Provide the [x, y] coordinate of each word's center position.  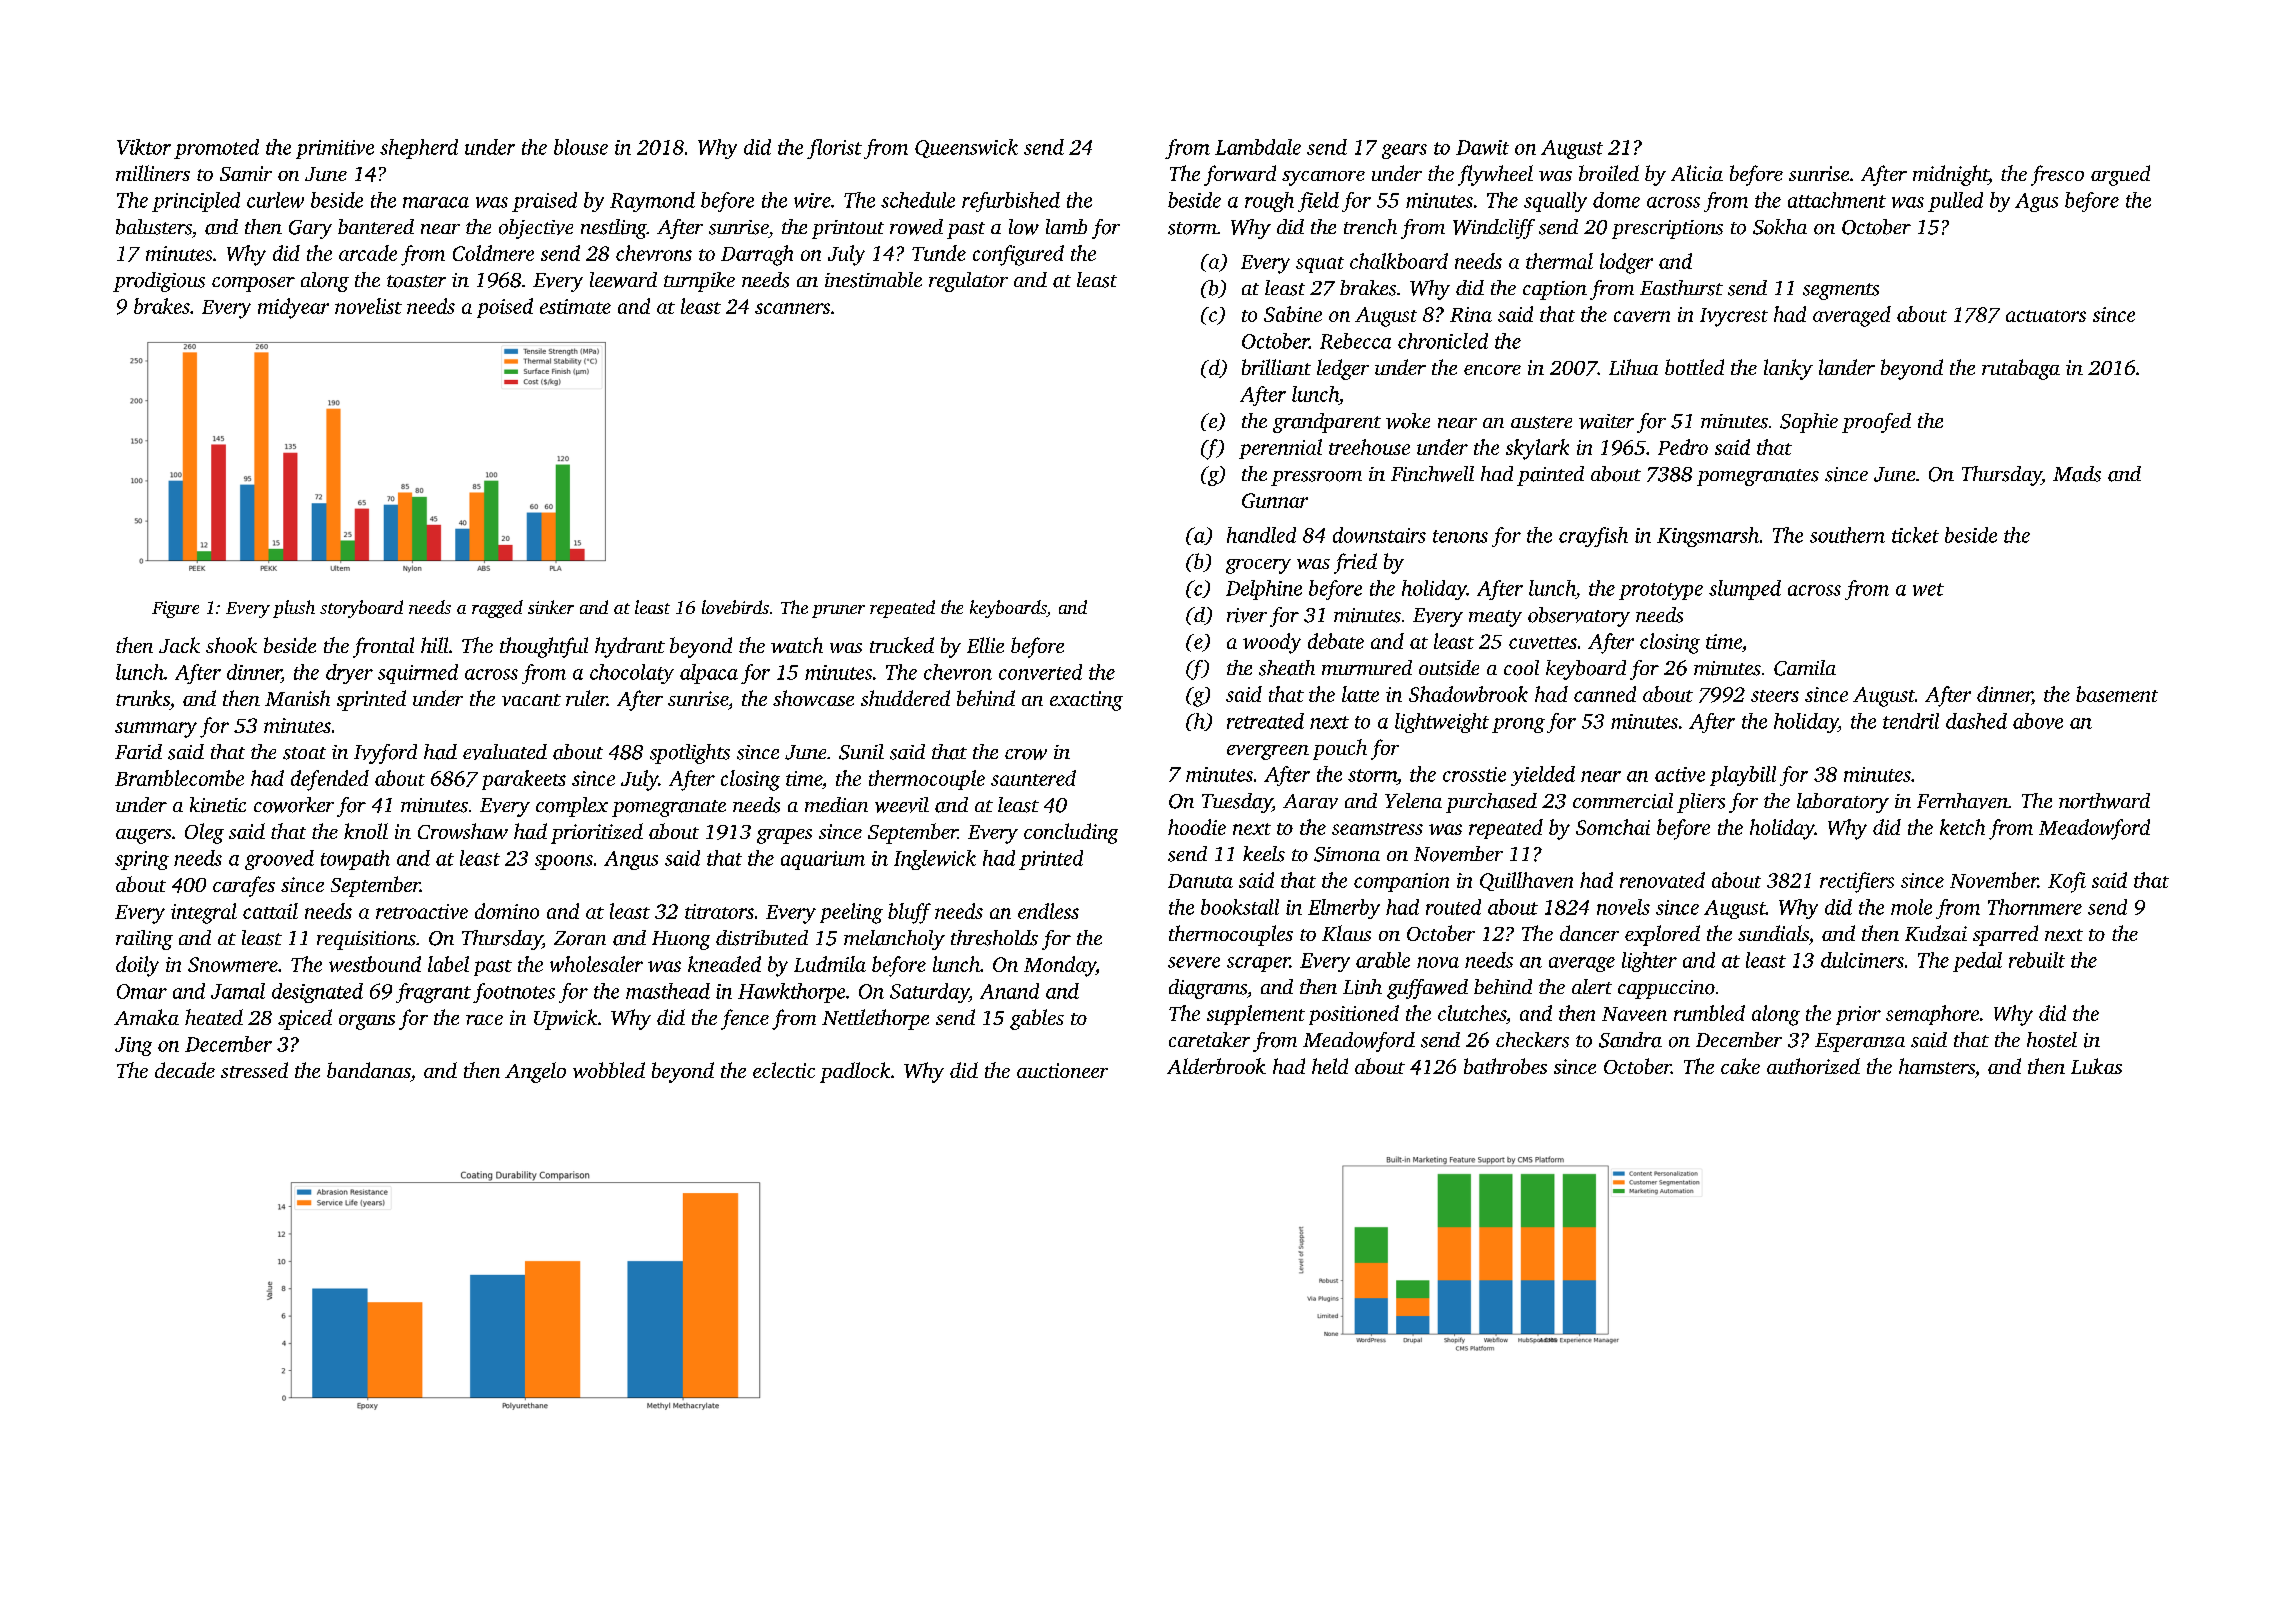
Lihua [1633, 367]
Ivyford [385, 754]
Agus [2036, 202]
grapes [784, 836]
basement [2117, 694]
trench [1370, 226]
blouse [581, 147]
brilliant [1276, 367]
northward [2104, 801]
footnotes [514, 993]
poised [505, 308]
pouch [1340, 749]
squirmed [418, 674]
